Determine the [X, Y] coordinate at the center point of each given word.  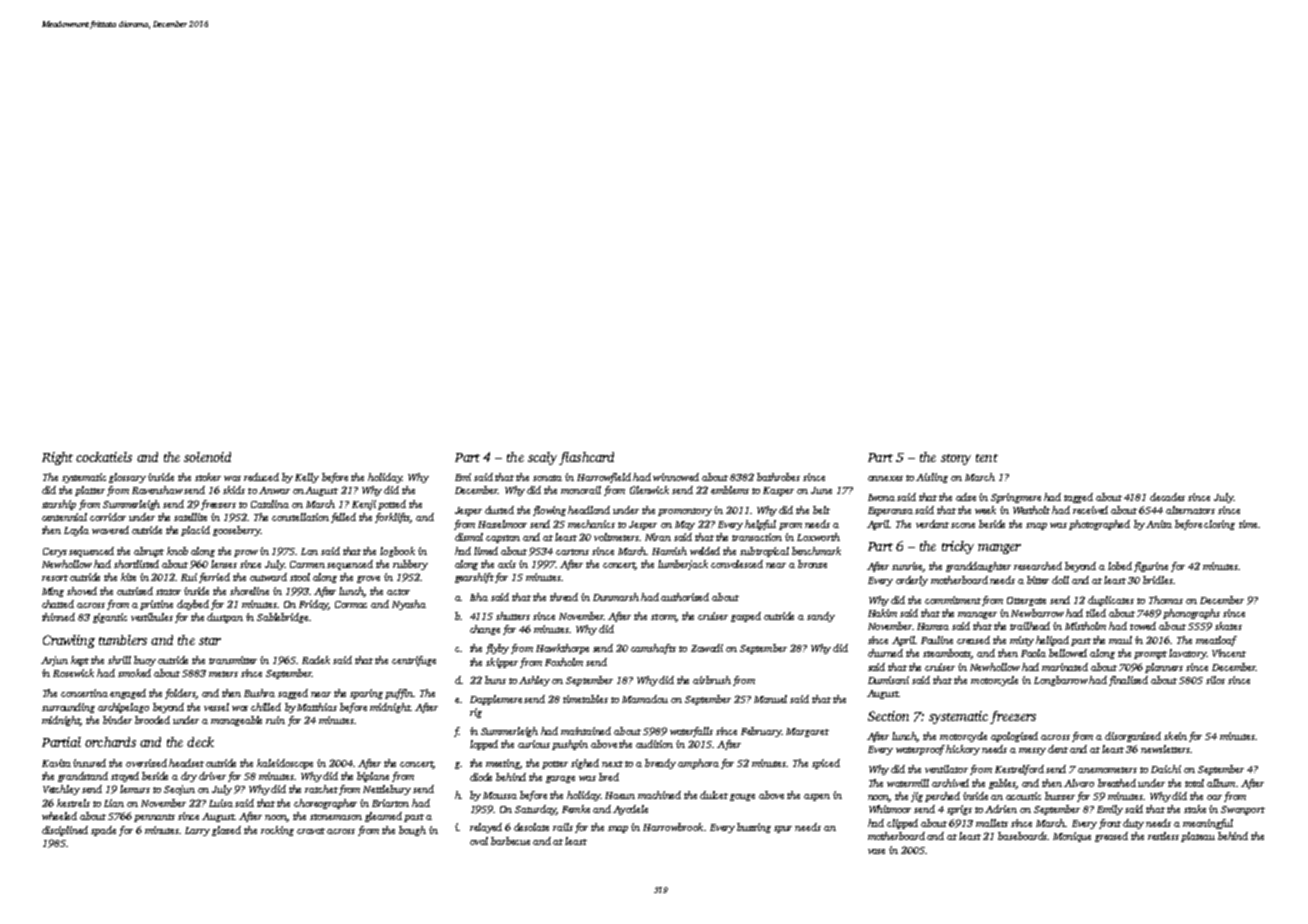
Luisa [221, 803]
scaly [542, 458]
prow [246, 553]
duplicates [1111, 601]
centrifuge [414, 661]
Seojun [179, 790]
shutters [513, 616]
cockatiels [104, 457]
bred [609, 777]
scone [963, 525]
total [1194, 783]
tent [987, 458]
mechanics [591, 524]
